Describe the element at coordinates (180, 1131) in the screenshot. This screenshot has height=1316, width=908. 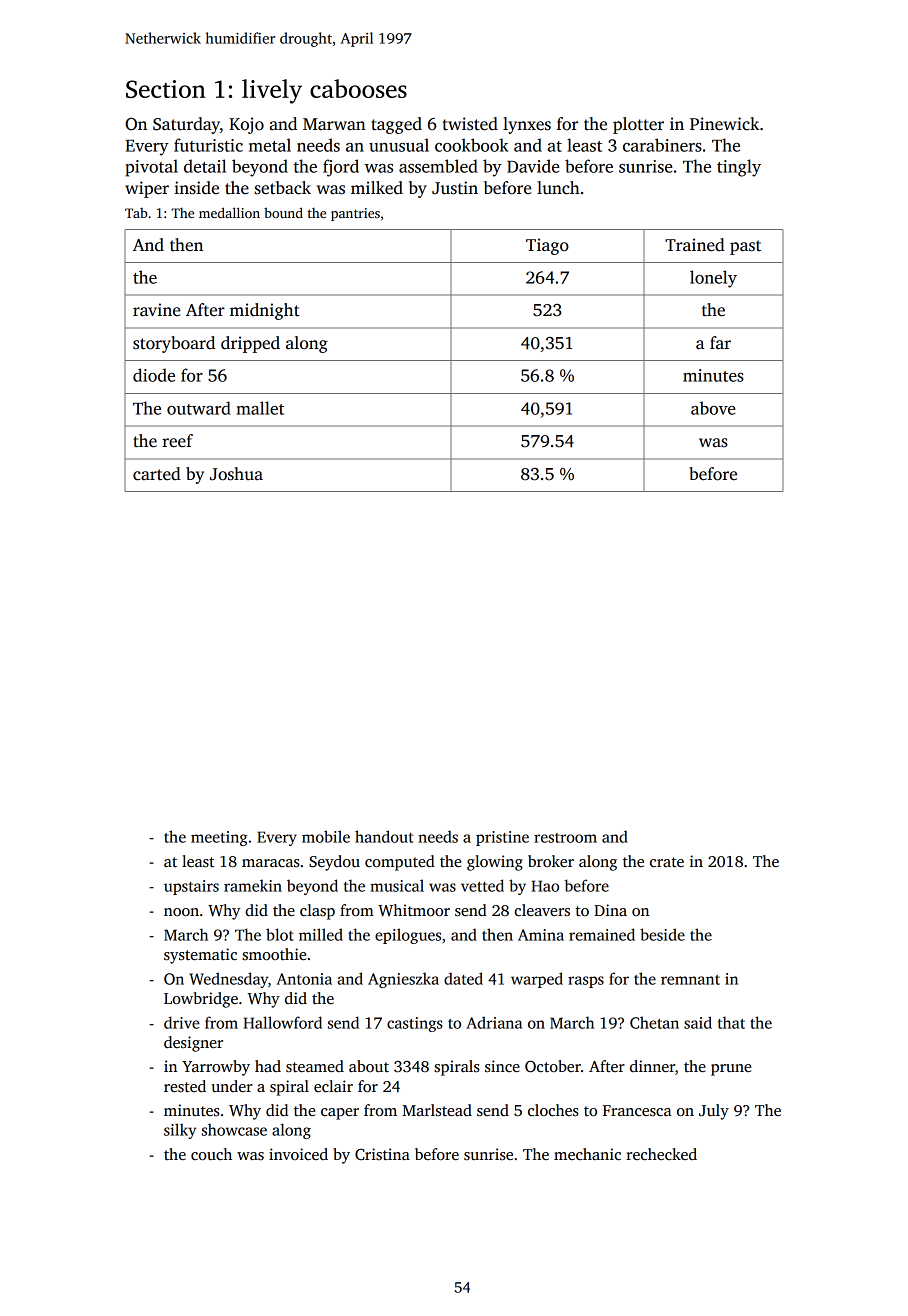
I see `silky` at that location.
